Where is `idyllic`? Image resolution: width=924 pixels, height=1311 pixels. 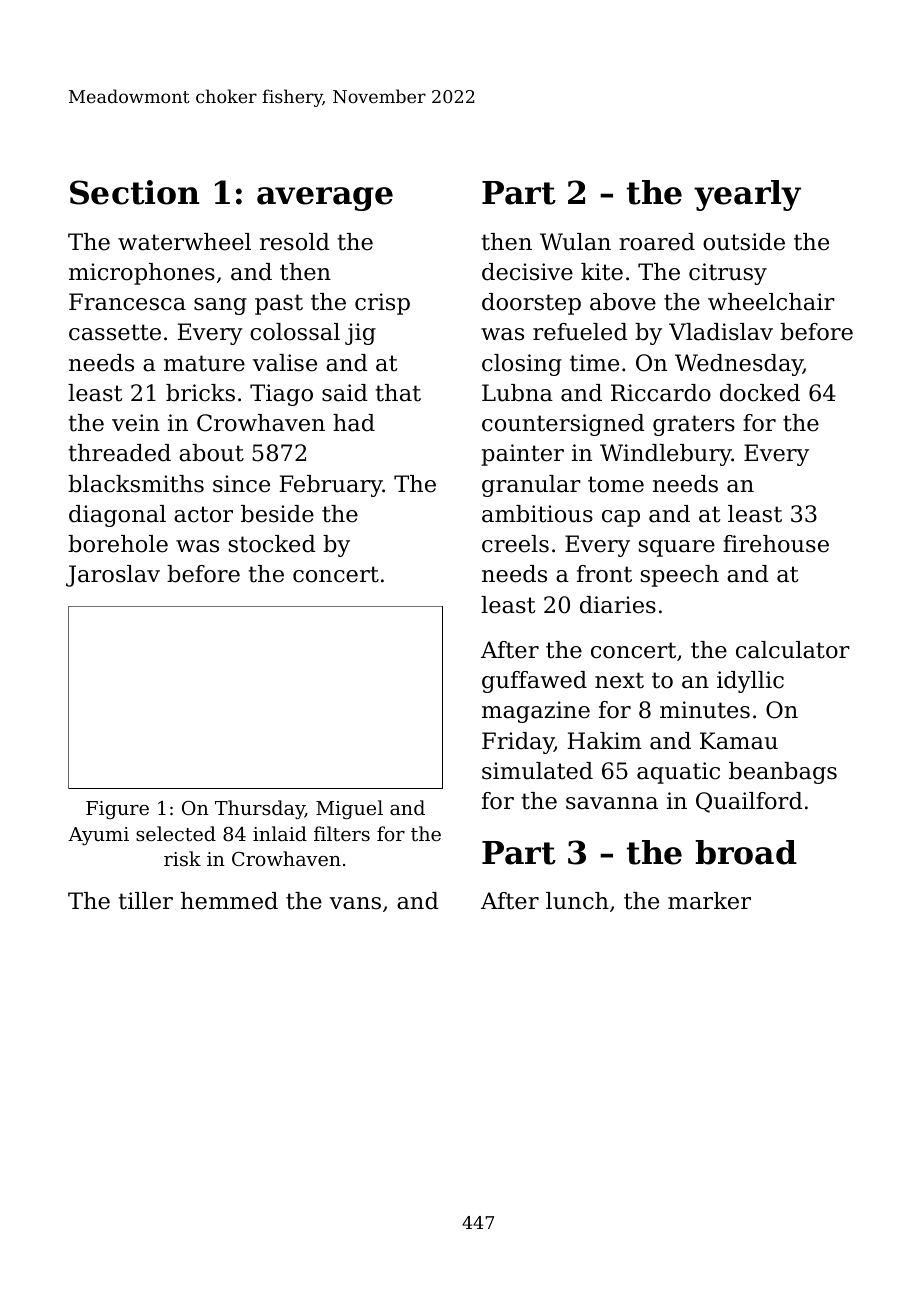 idyllic is located at coordinates (750, 682).
